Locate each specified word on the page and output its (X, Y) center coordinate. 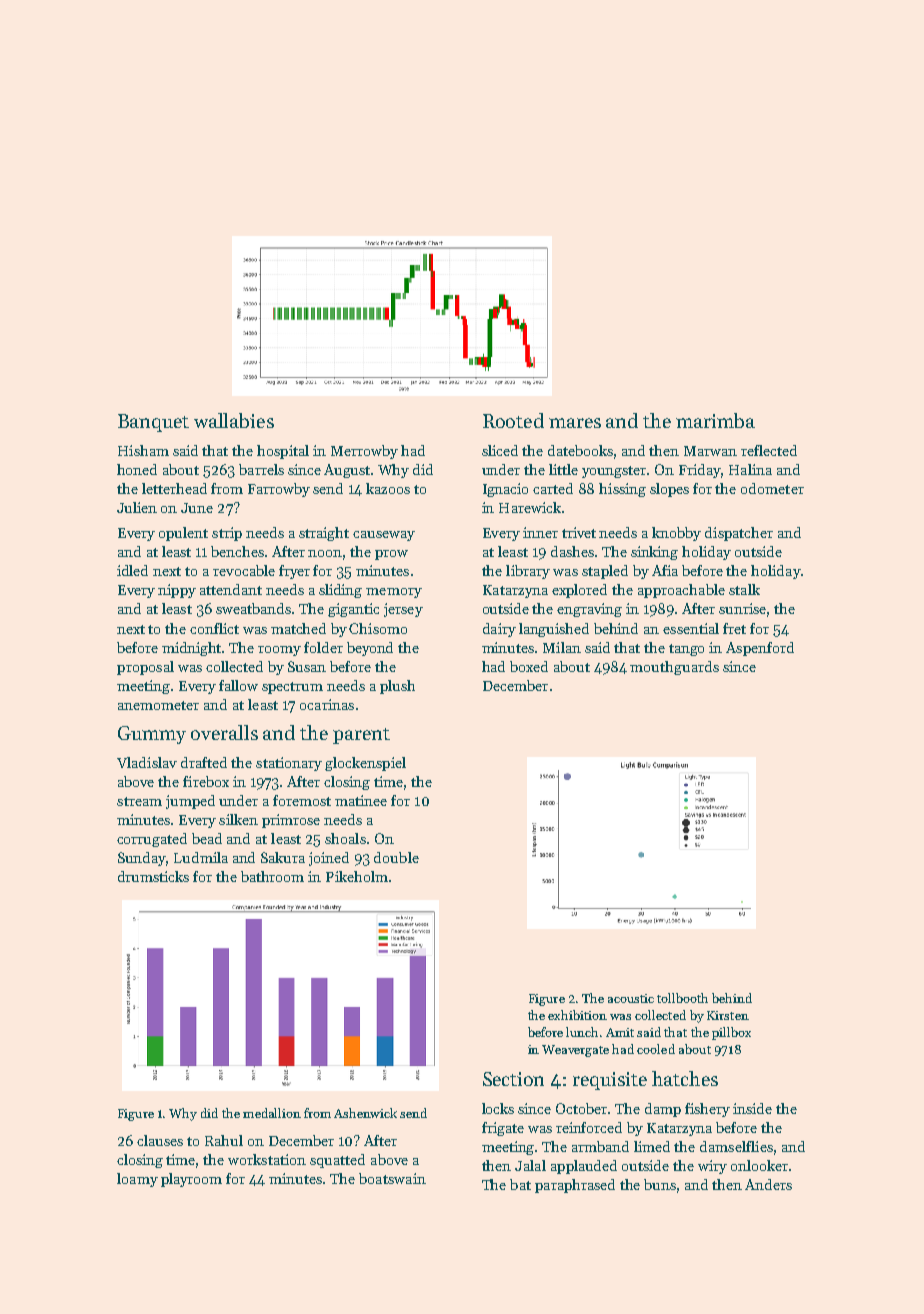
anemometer (158, 705)
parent (361, 736)
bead (207, 838)
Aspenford (760, 649)
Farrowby (279, 490)
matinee (361, 800)
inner (540, 532)
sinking (654, 553)
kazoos (388, 488)
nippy (177, 591)
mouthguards (674, 668)
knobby (676, 534)
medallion (272, 1113)
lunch (582, 1032)
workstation (267, 1159)
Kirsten (728, 1015)
